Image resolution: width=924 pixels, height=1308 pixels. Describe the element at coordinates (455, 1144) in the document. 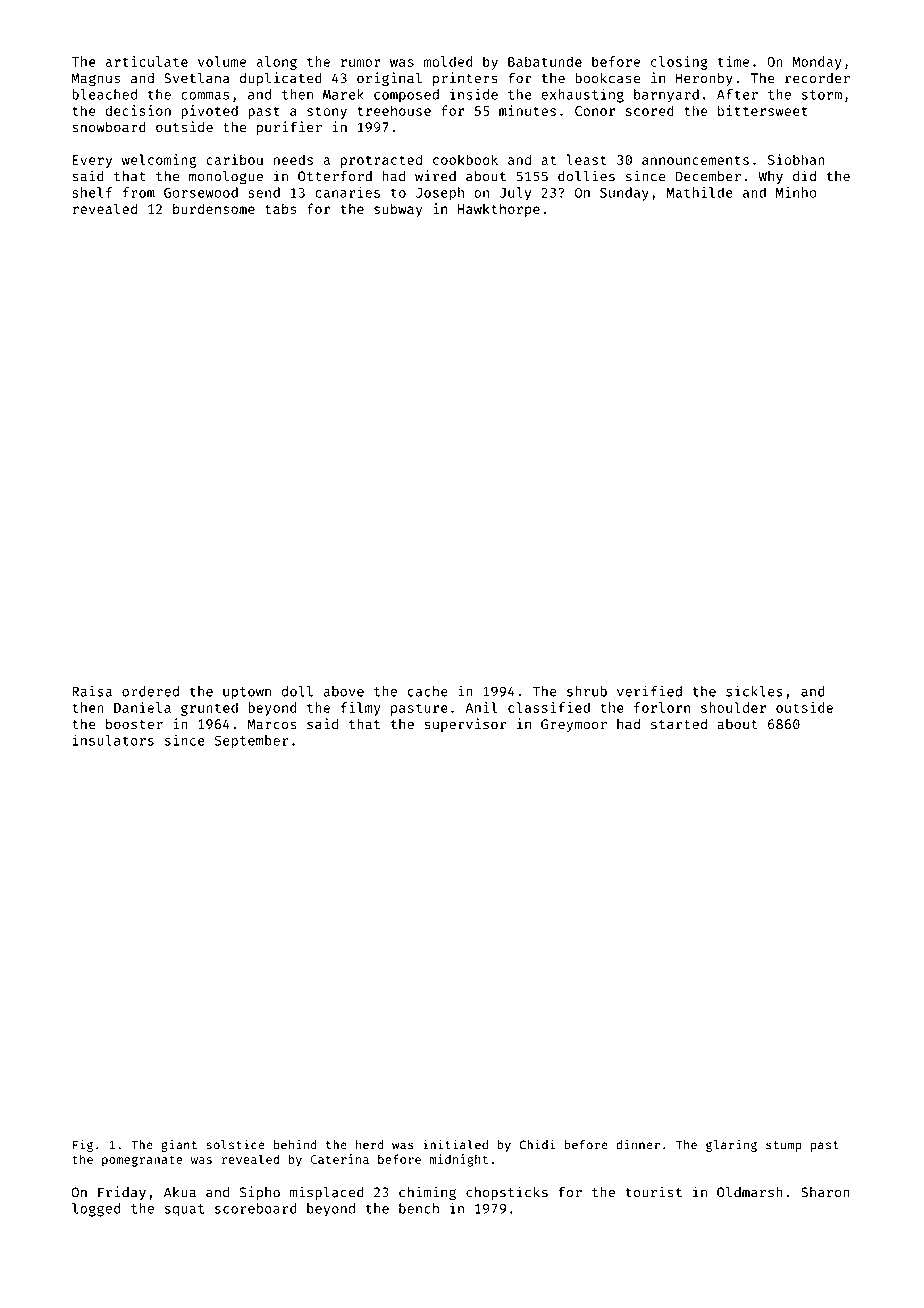

I see `initialed` at that location.
